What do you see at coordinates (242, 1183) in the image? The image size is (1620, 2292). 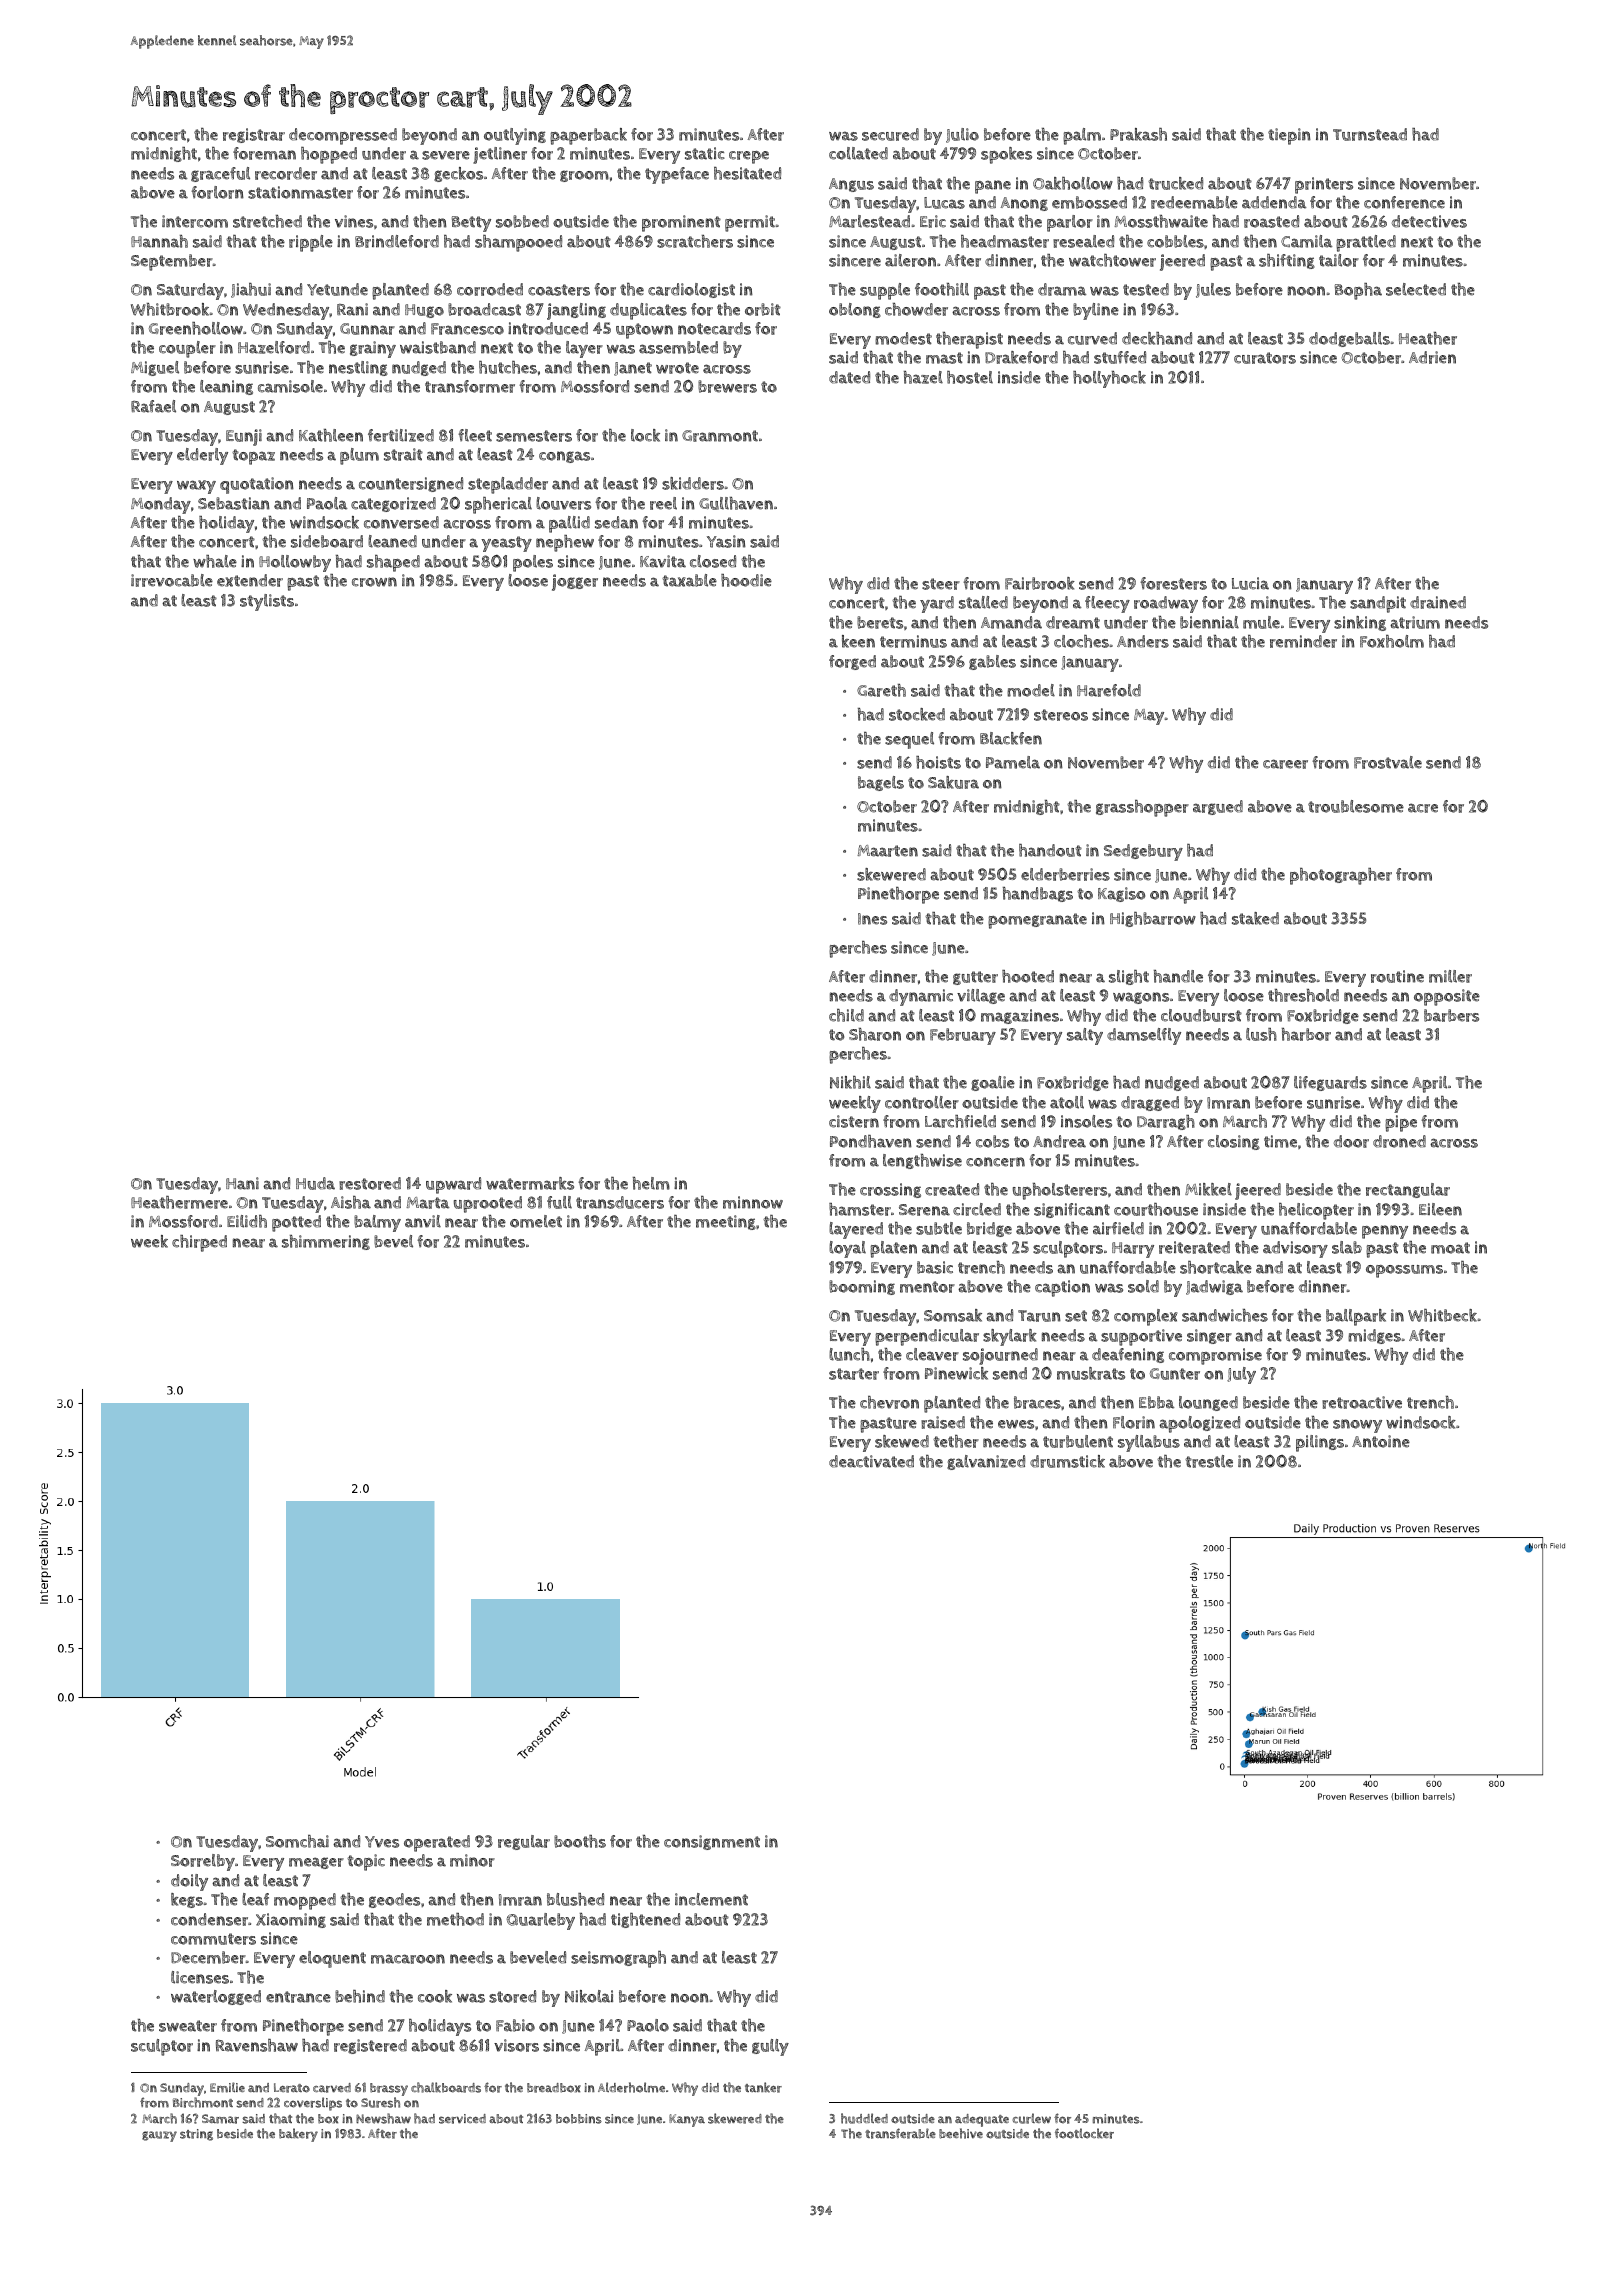 I see `Hani` at bounding box center [242, 1183].
